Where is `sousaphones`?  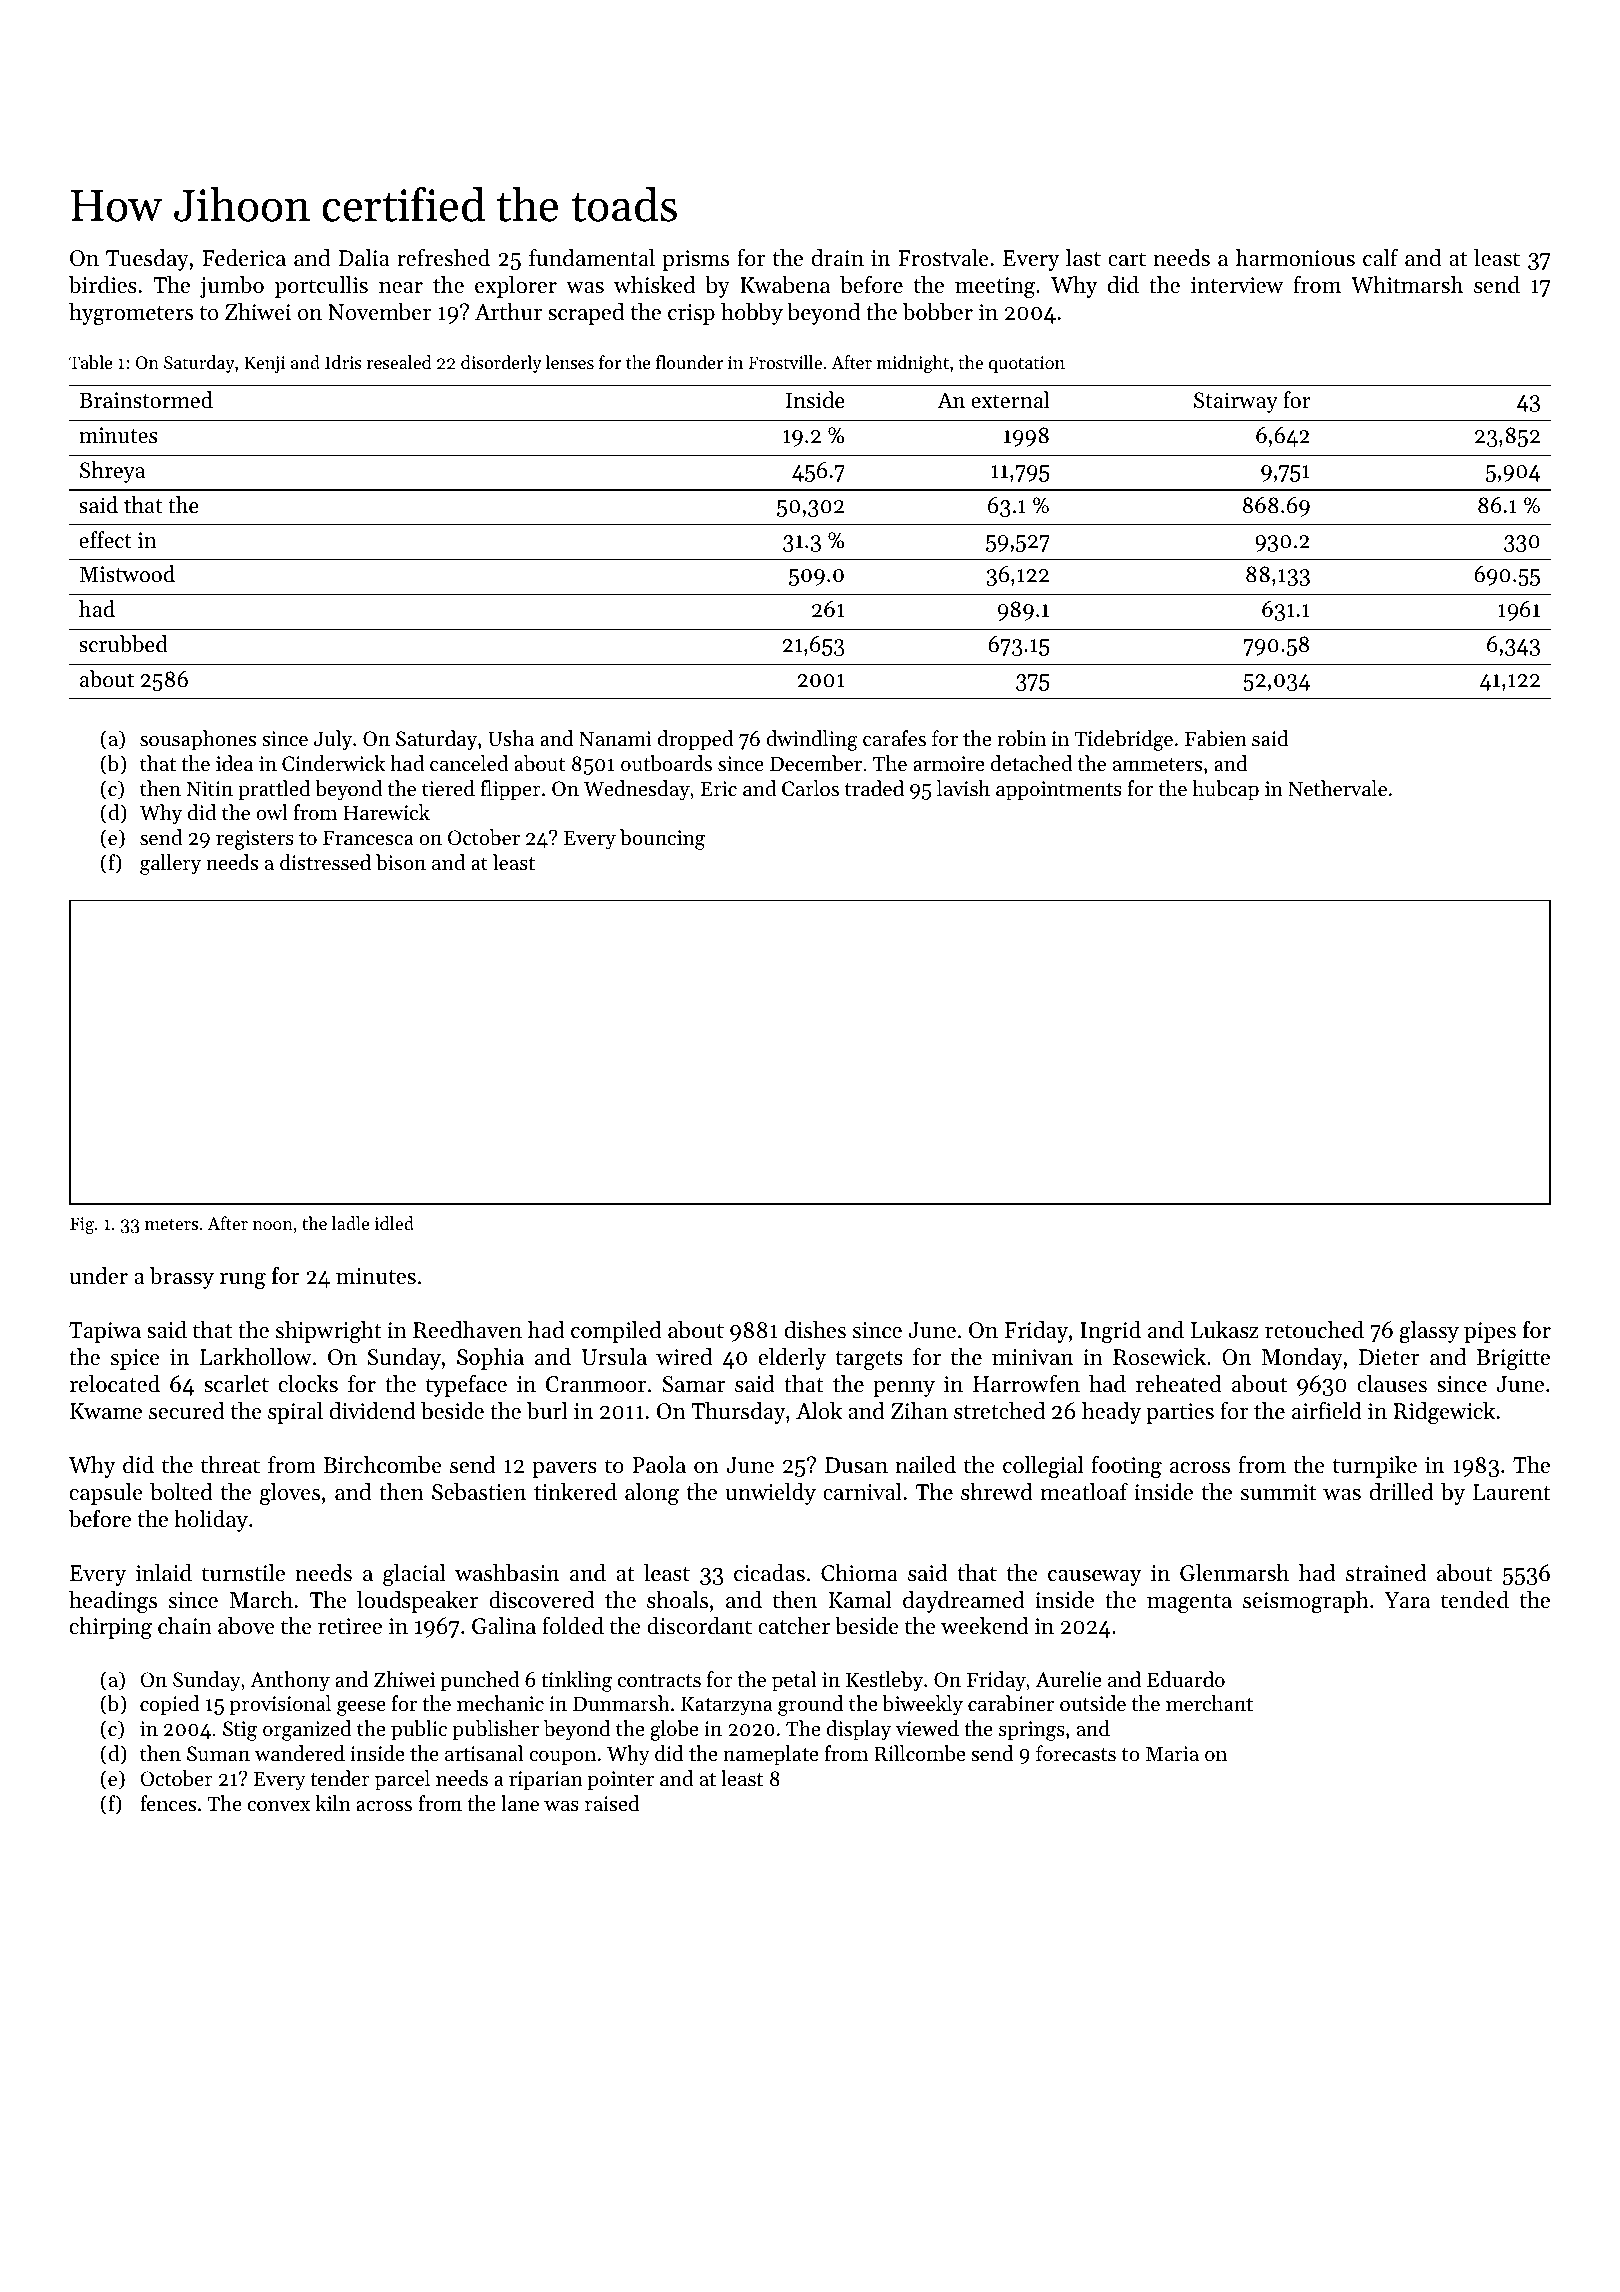
sousaphones is located at coordinates (198, 740).
